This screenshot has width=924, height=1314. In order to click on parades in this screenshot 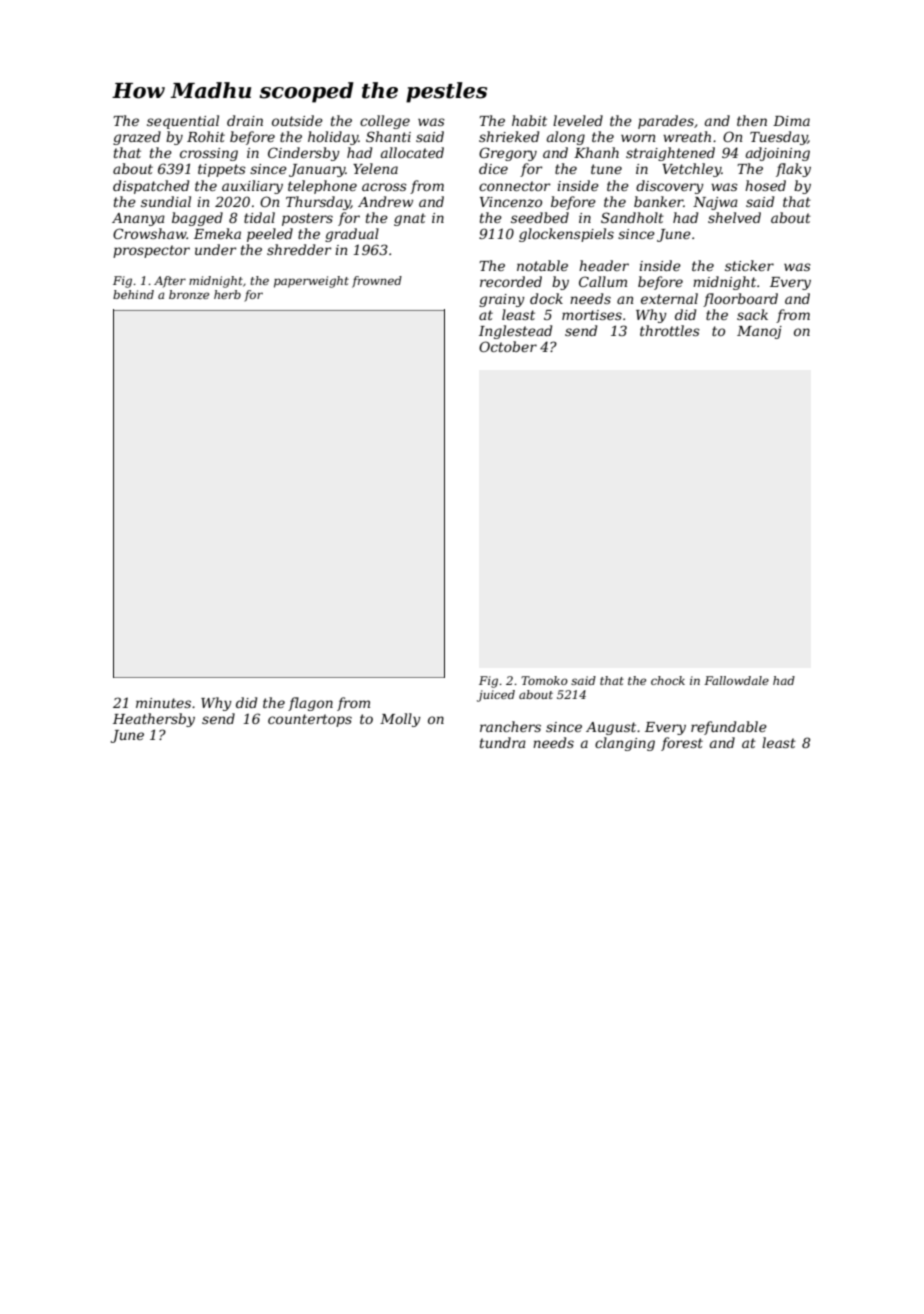, I will do `click(666, 122)`.
